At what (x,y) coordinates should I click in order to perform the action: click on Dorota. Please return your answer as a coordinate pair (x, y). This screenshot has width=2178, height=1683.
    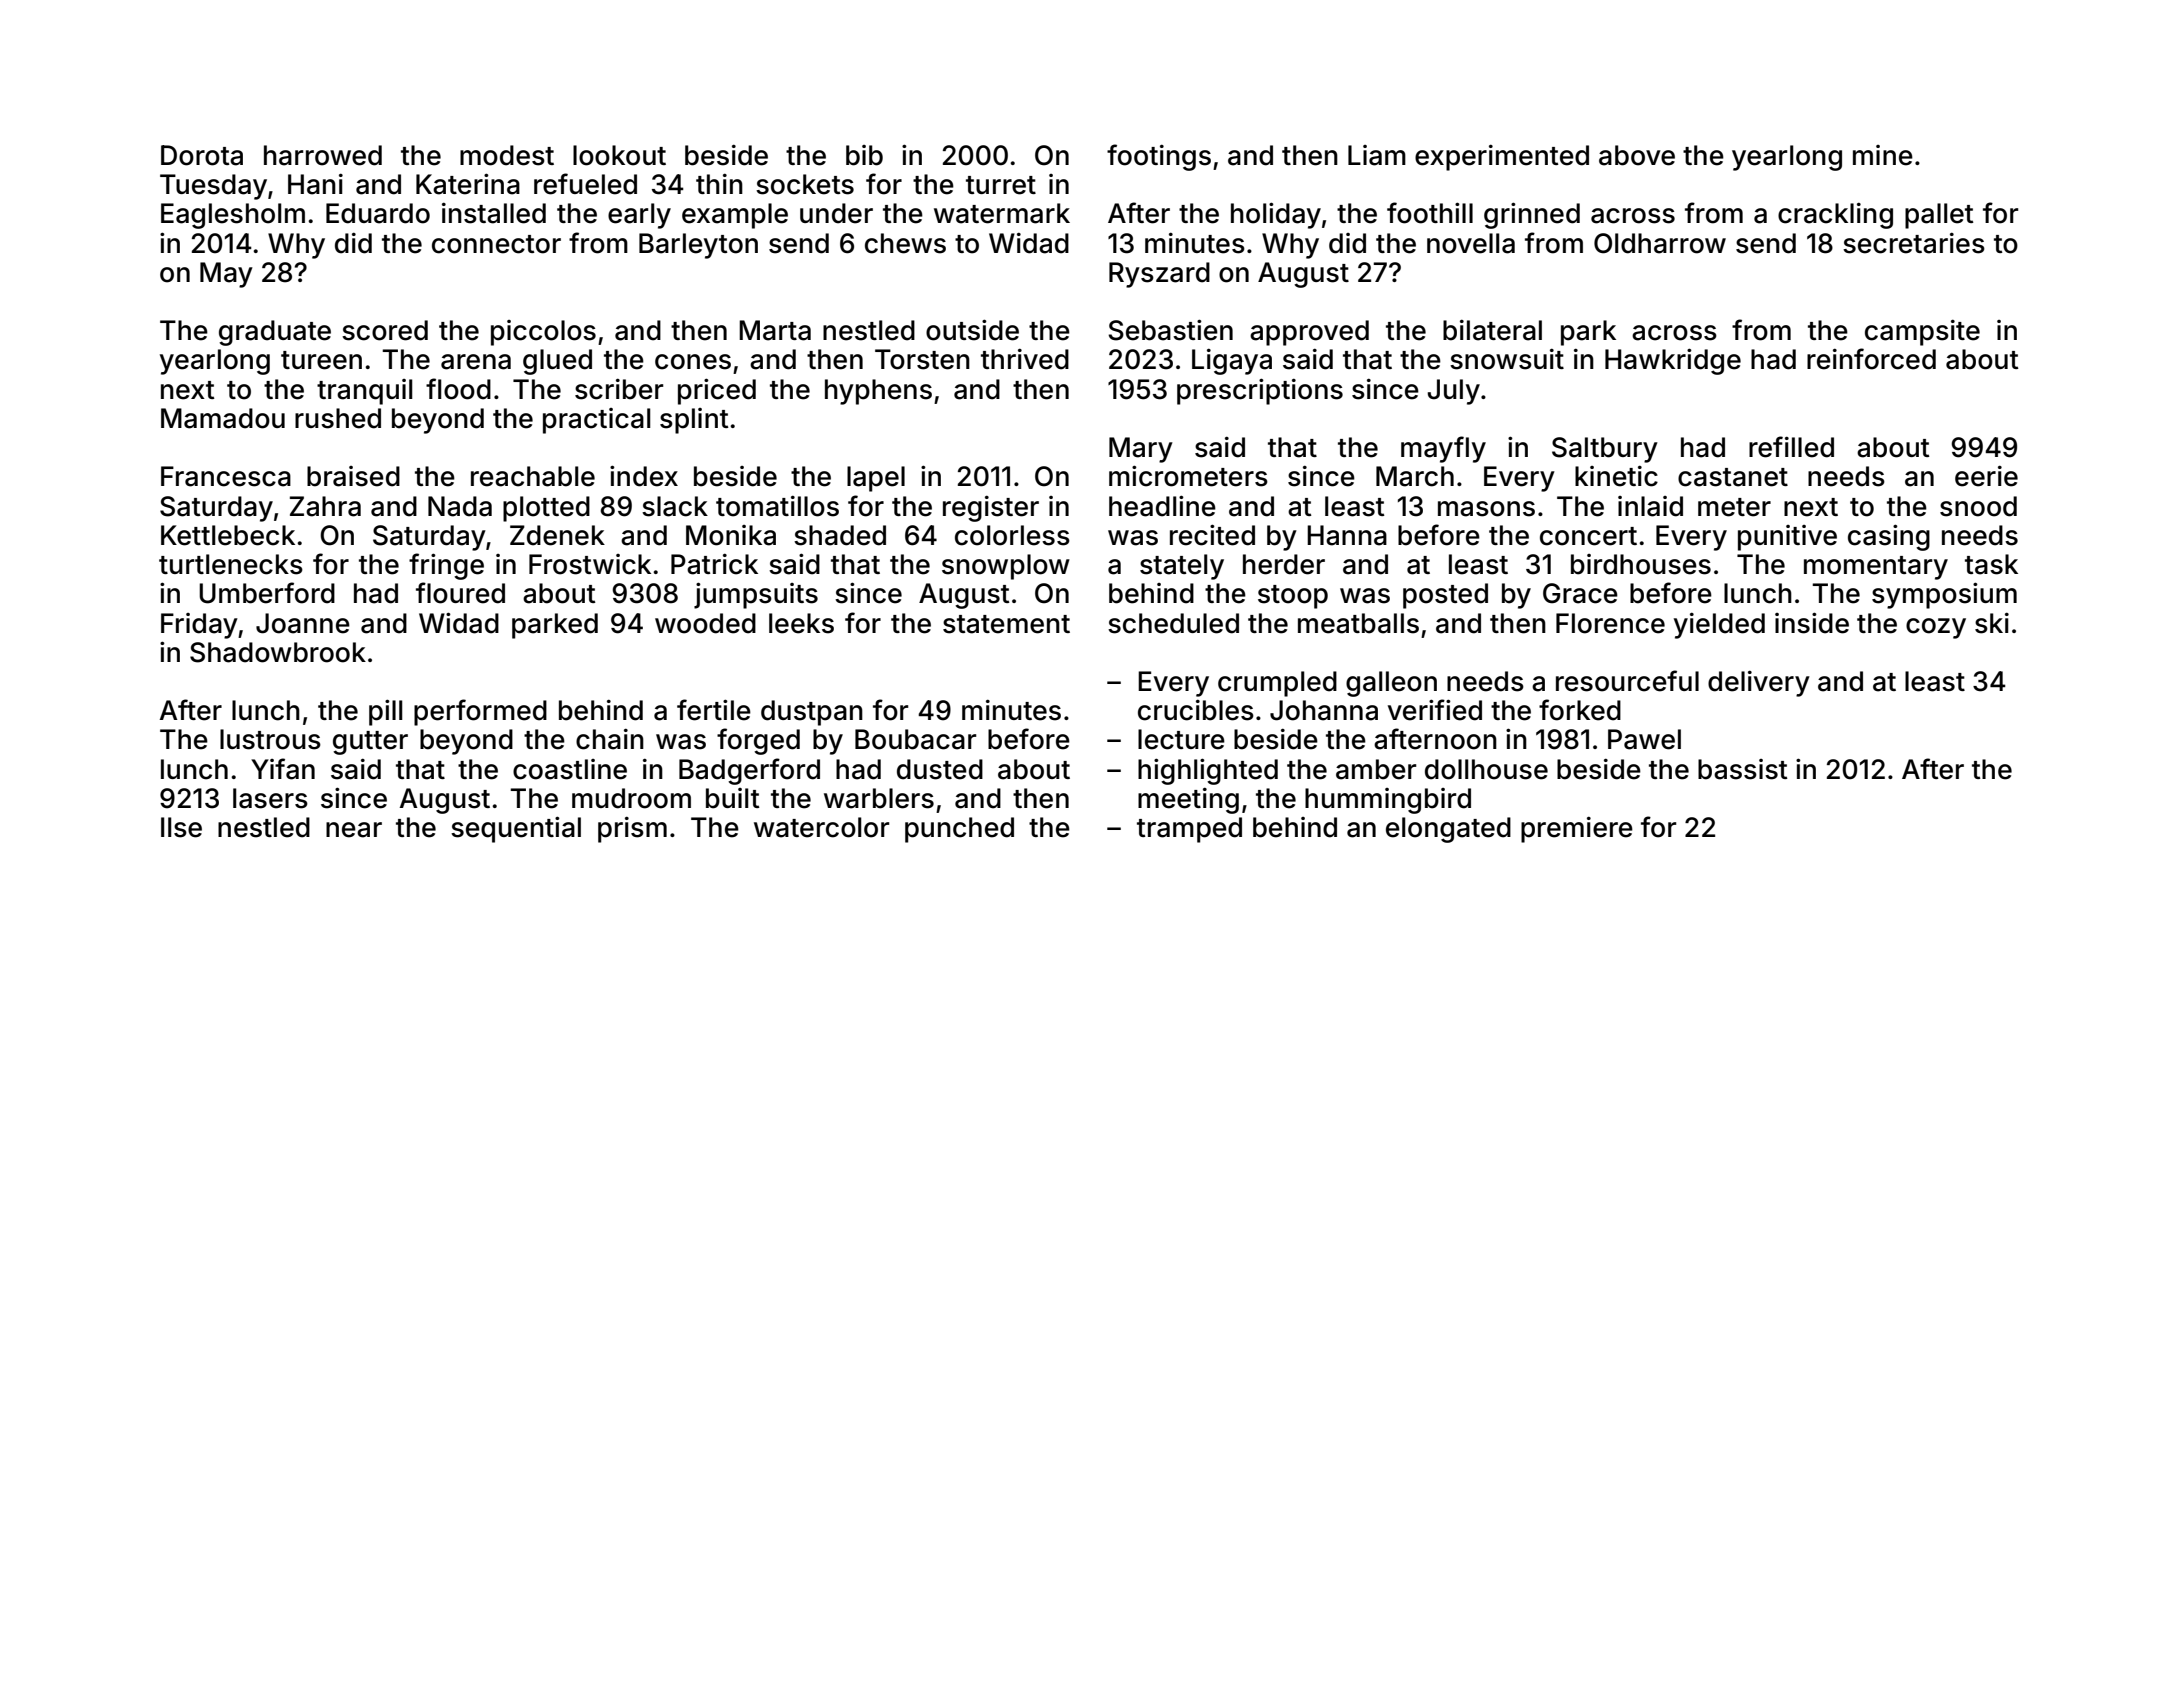
    Looking at the image, I should click on (202, 155).
